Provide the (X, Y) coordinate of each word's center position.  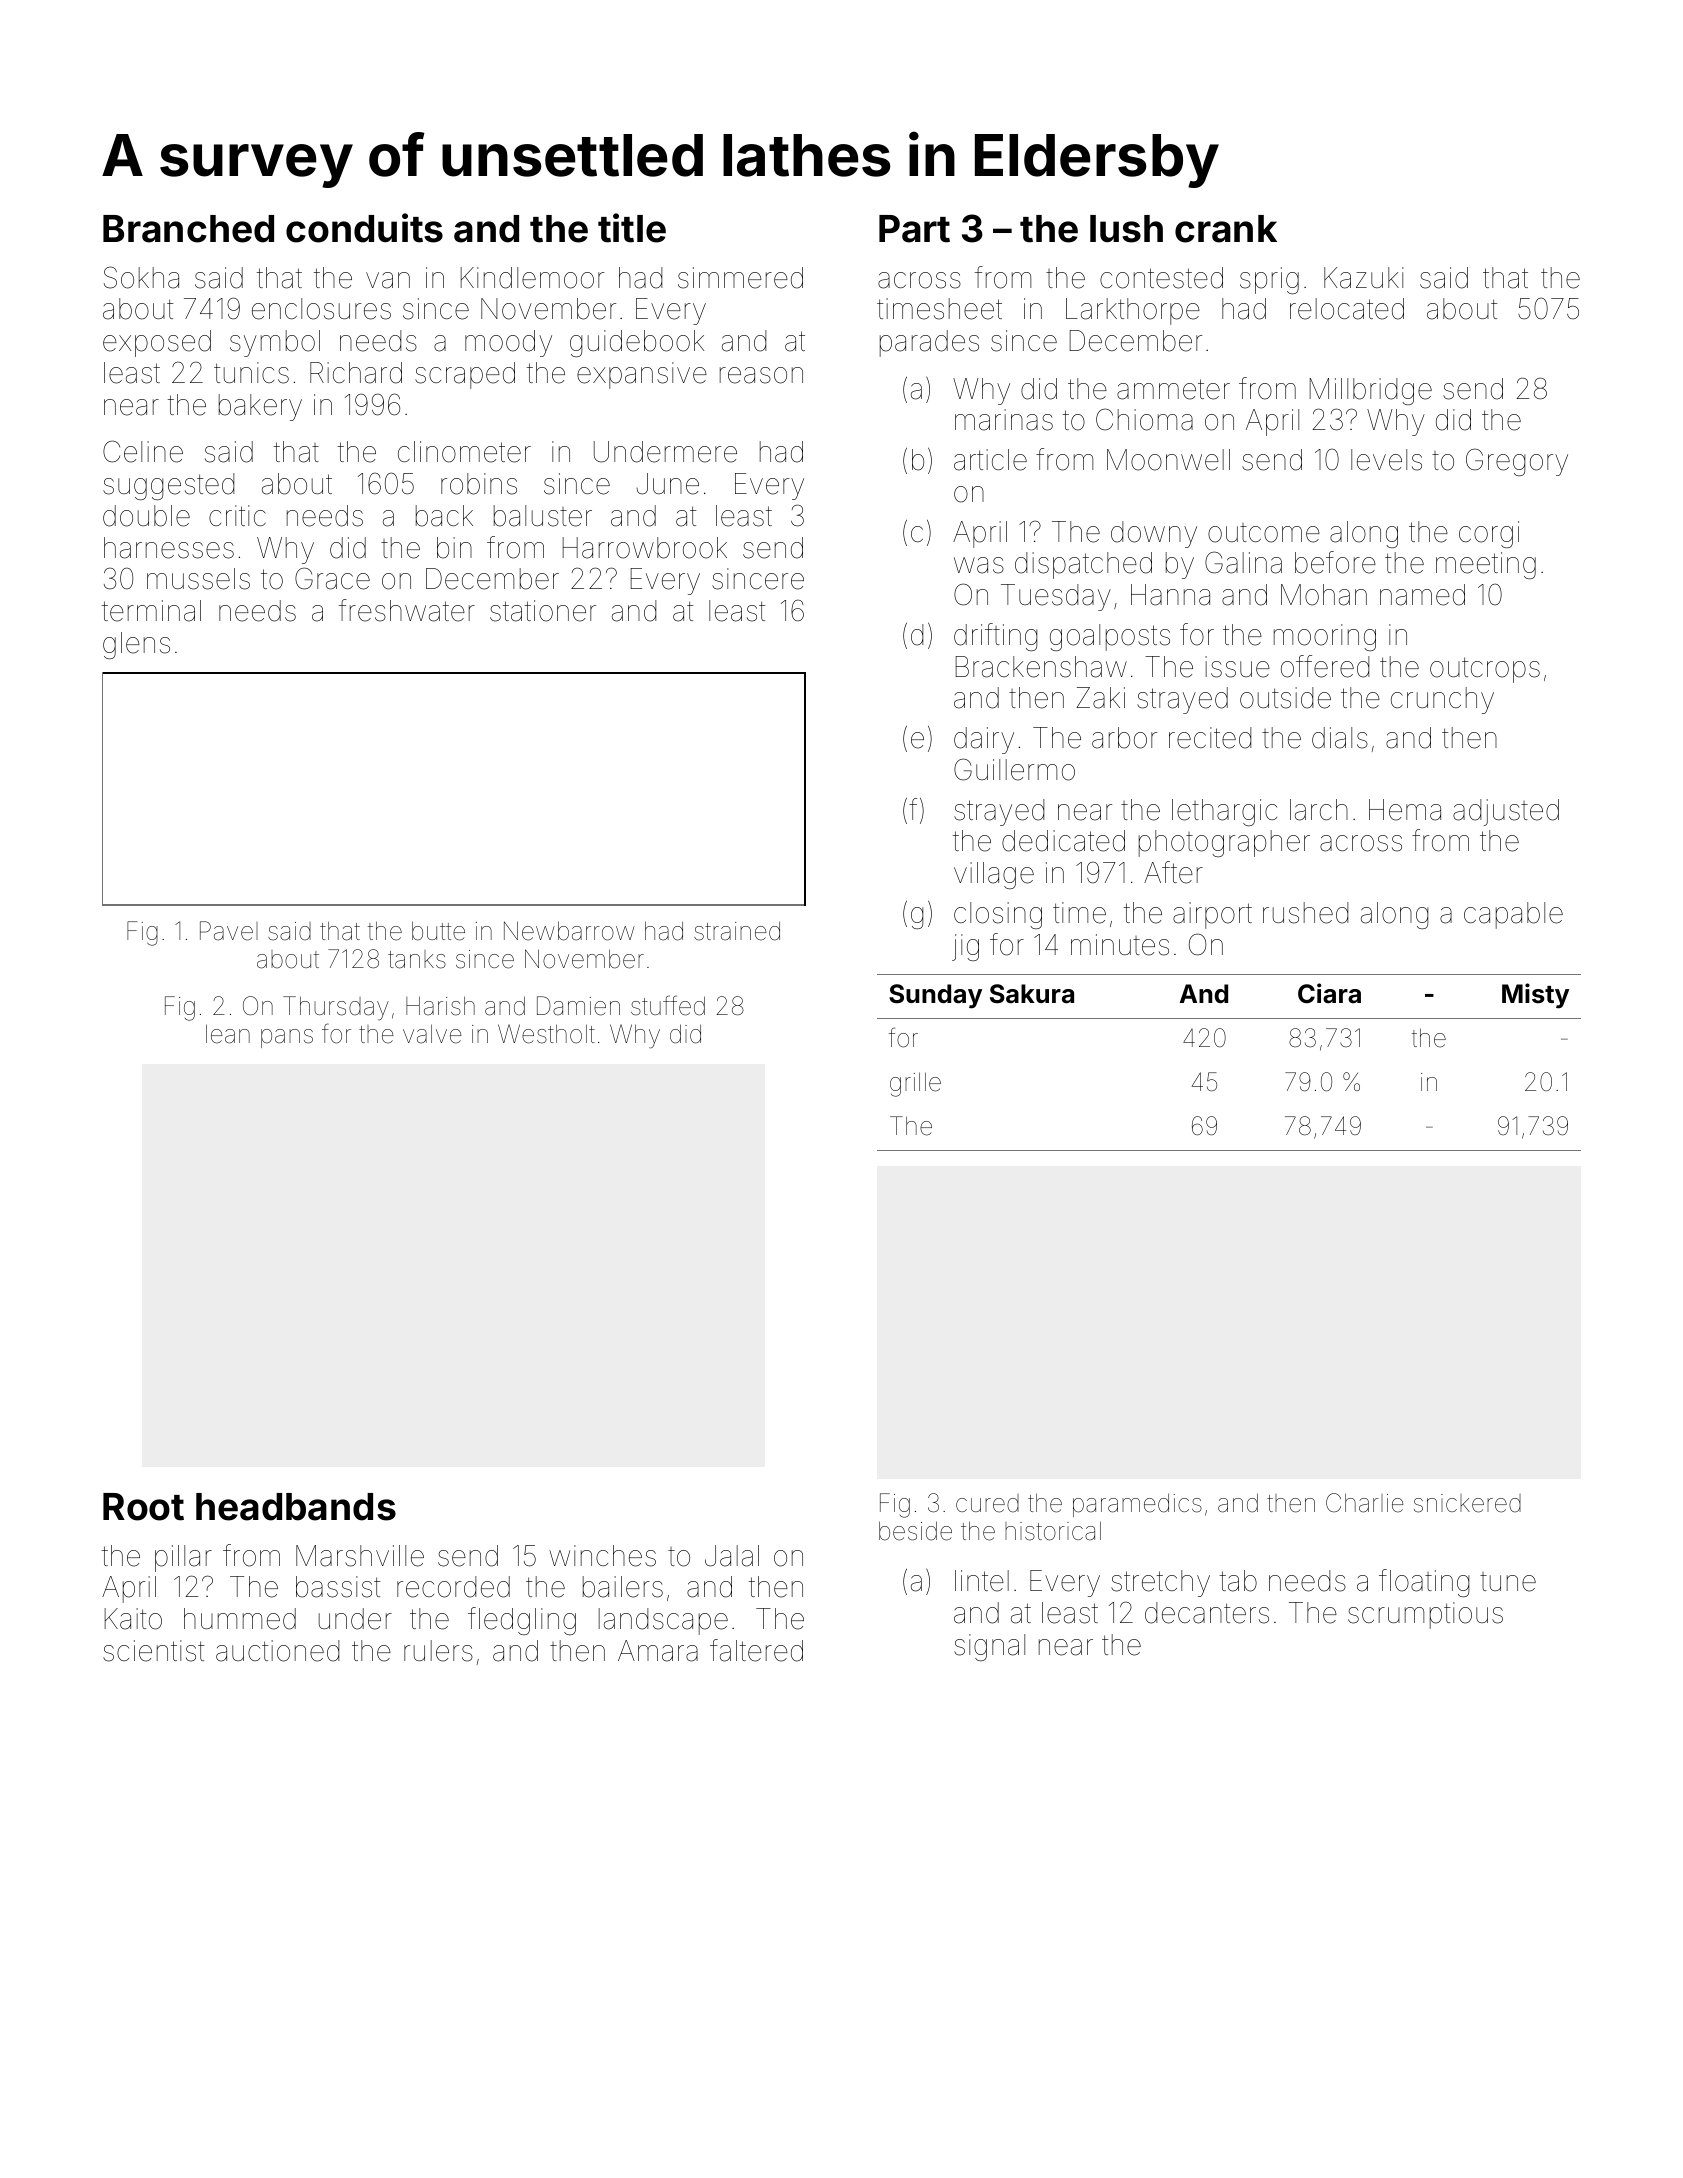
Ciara (1329, 993)
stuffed (668, 1005)
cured (987, 1503)
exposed (157, 343)
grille (915, 1084)
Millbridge (1371, 391)
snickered (1467, 1503)
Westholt (546, 1034)
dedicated (1063, 841)
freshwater (407, 610)
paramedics (1137, 1505)
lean (228, 1034)
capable (1513, 915)
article (990, 460)
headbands (296, 1507)
